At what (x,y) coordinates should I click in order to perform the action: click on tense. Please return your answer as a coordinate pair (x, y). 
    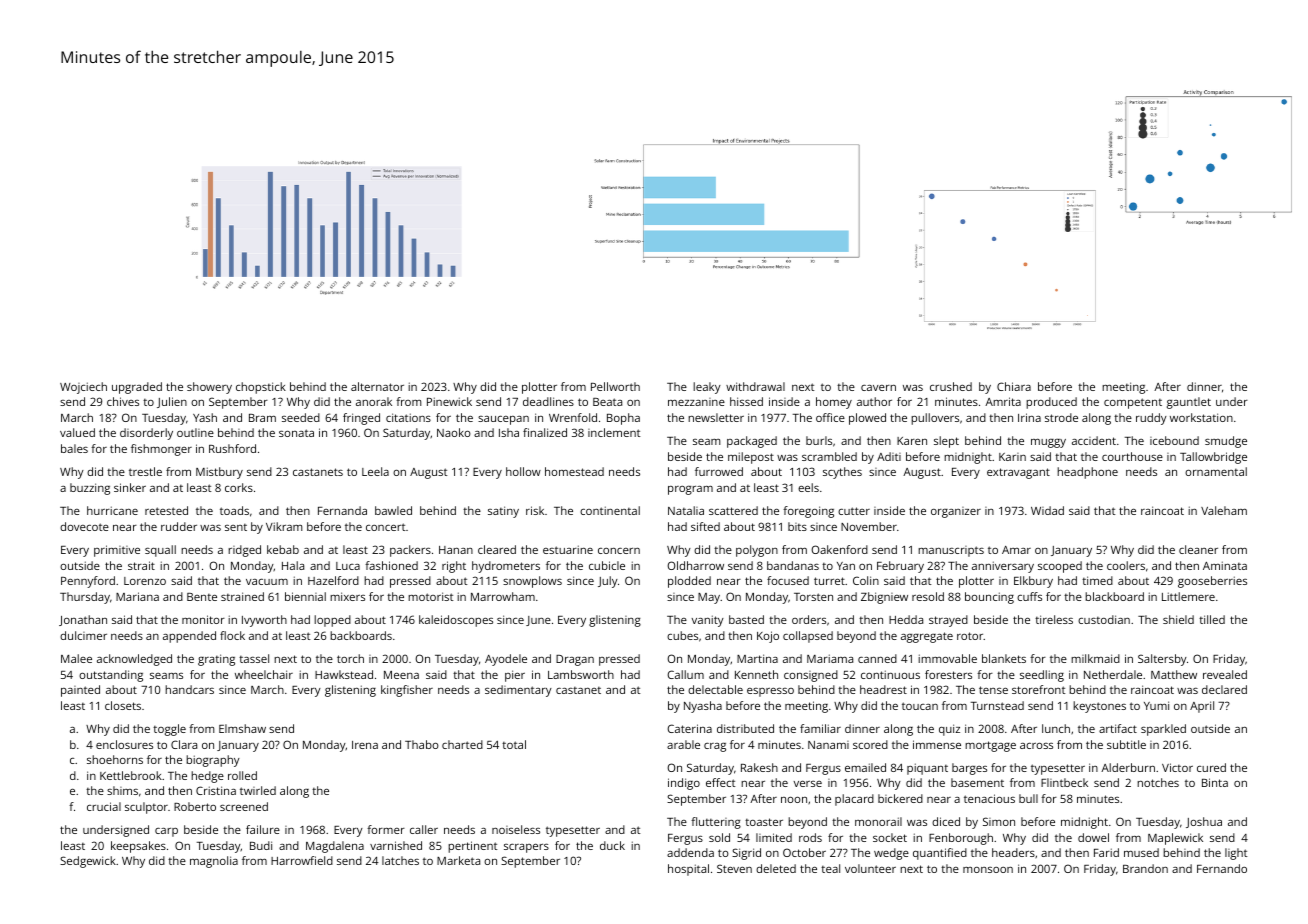
    Looking at the image, I should click on (993, 690).
